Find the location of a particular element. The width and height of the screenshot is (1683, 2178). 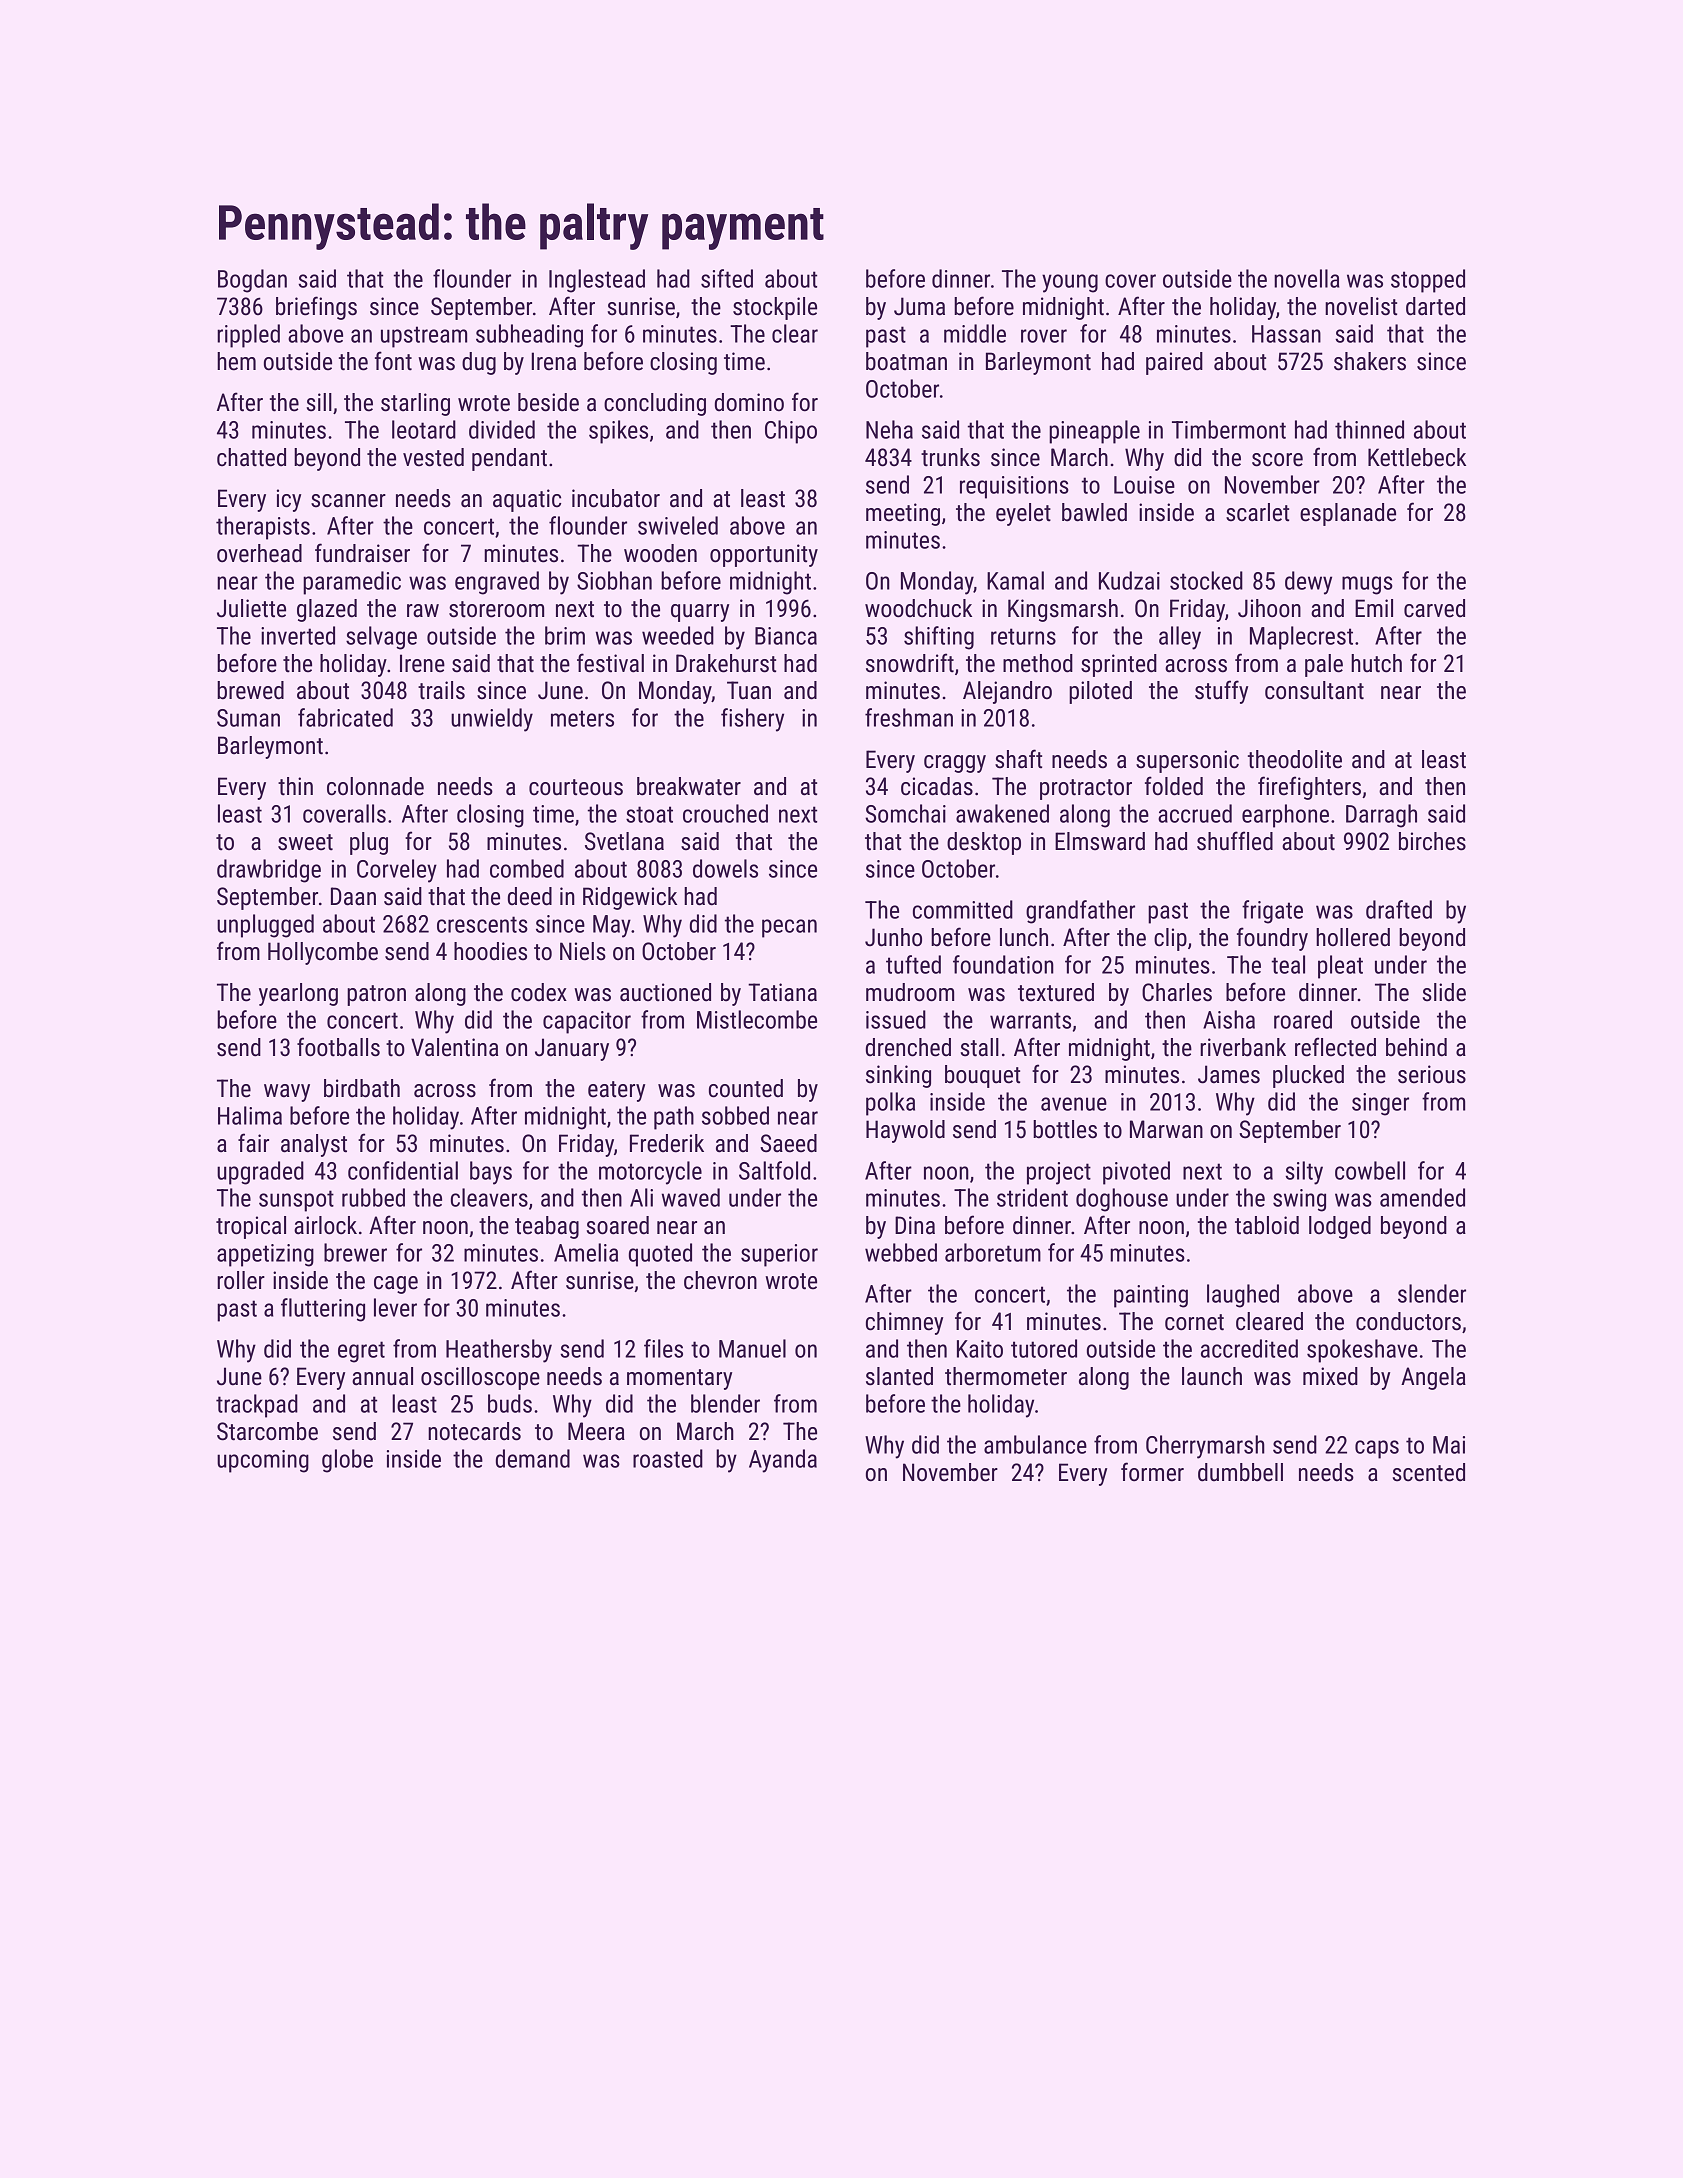

Neha is located at coordinates (889, 429).
